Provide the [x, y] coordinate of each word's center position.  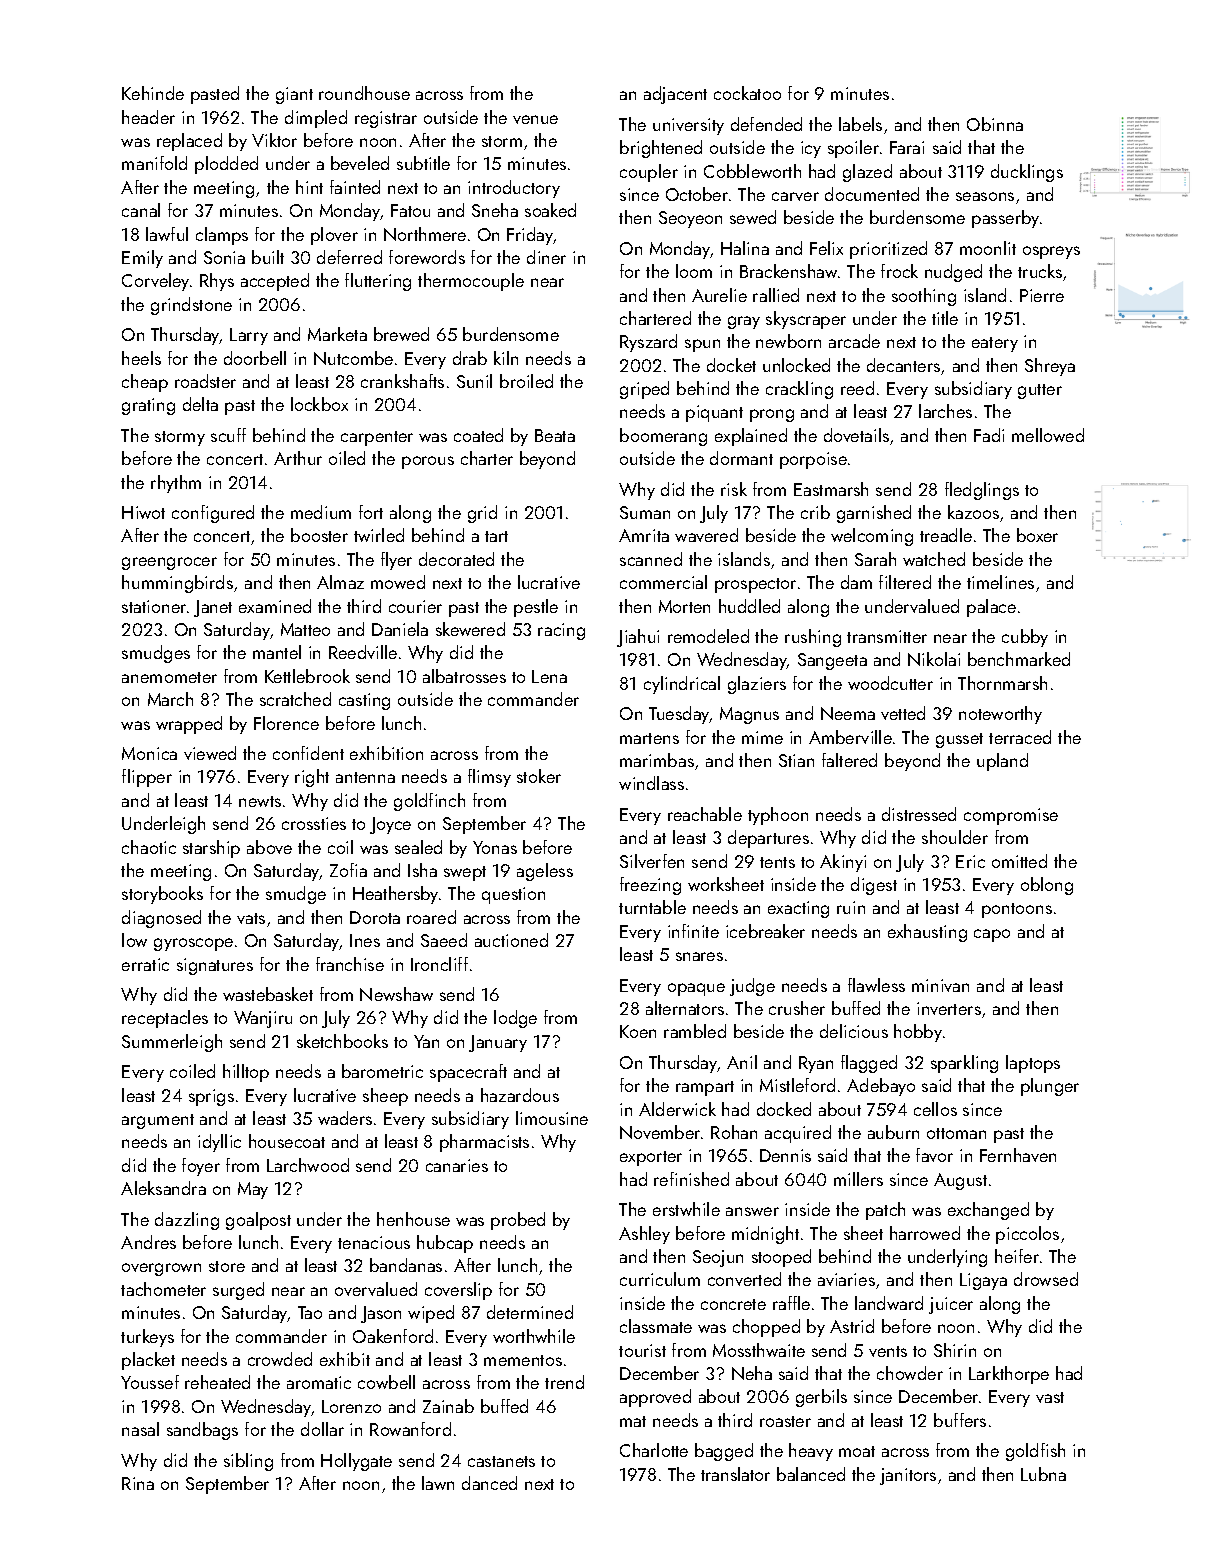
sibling [248, 1462]
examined [275, 606]
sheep [385, 1097]
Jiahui [638, 638]
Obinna [995, 124]
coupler [649, 173]
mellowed [1048, 435]
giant [294, 95]
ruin [851, 907]
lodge [515, 1019]
